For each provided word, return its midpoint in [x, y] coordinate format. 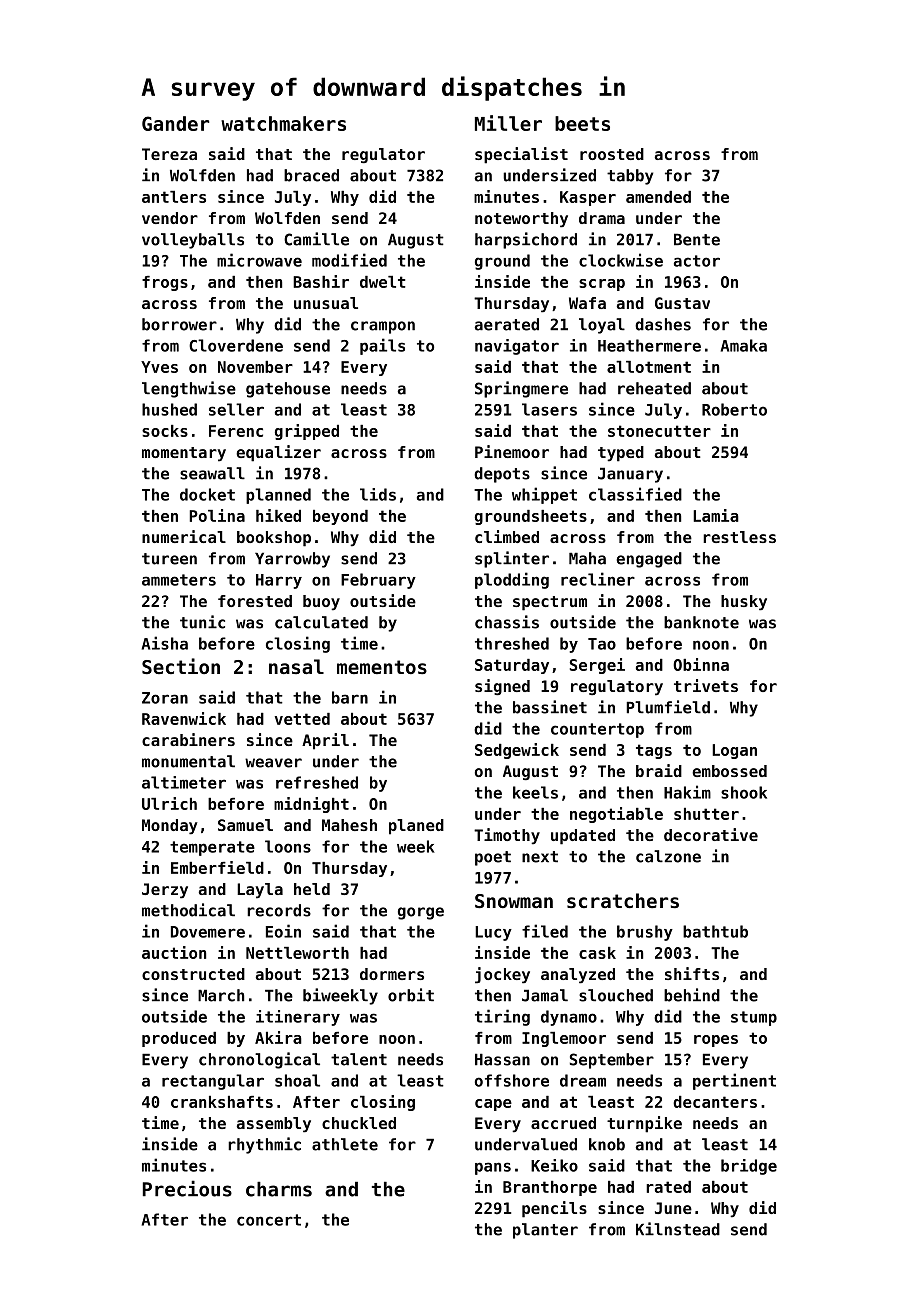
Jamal [545, 995]
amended [658, 197]
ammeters [179, 580]
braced [311, 175]
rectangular [213, 1082]
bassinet [550, 707]
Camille [316, 239]
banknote [701, 622]
